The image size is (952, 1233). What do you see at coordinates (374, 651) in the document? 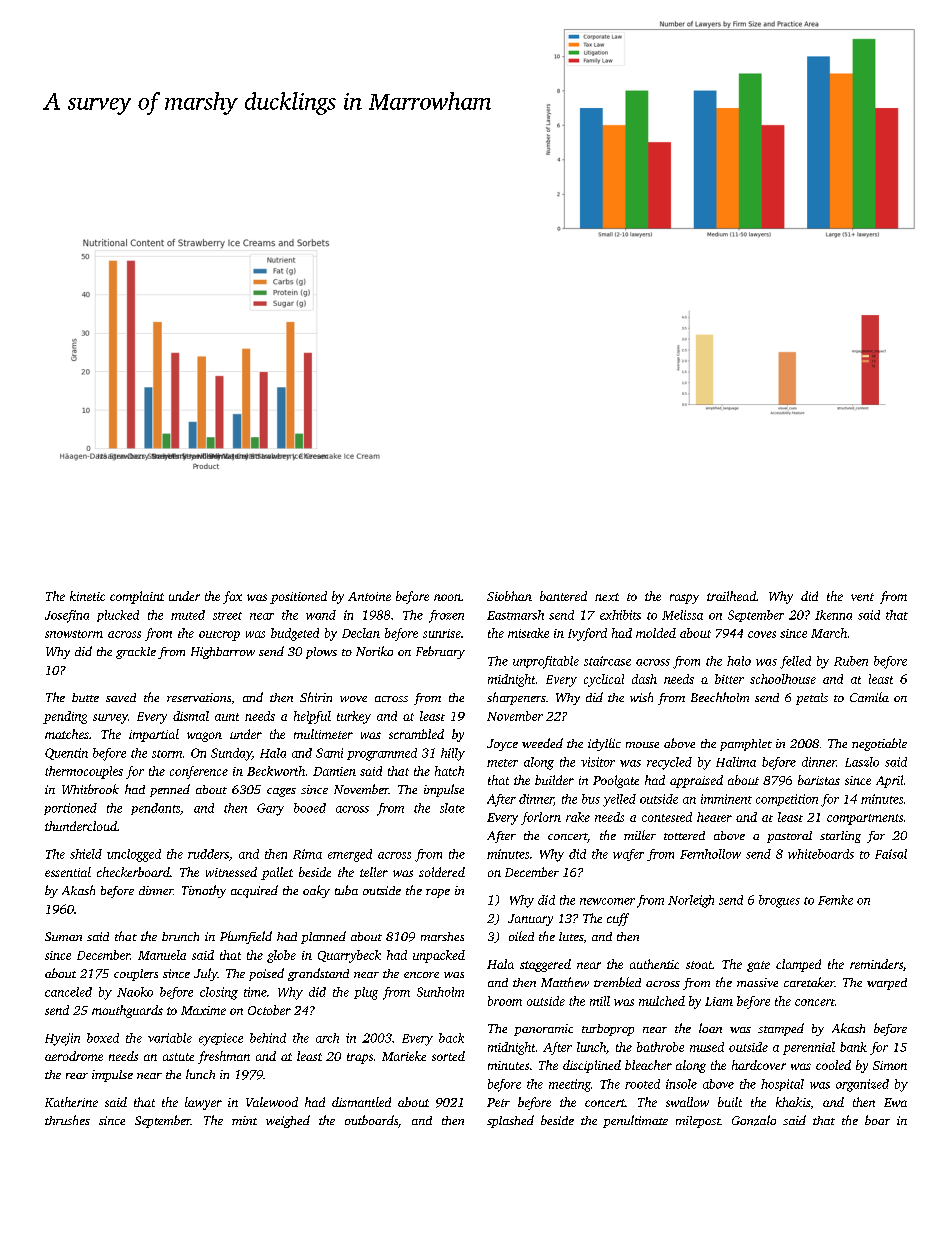
I see `Noriko` at bounding box center [374, 651].
